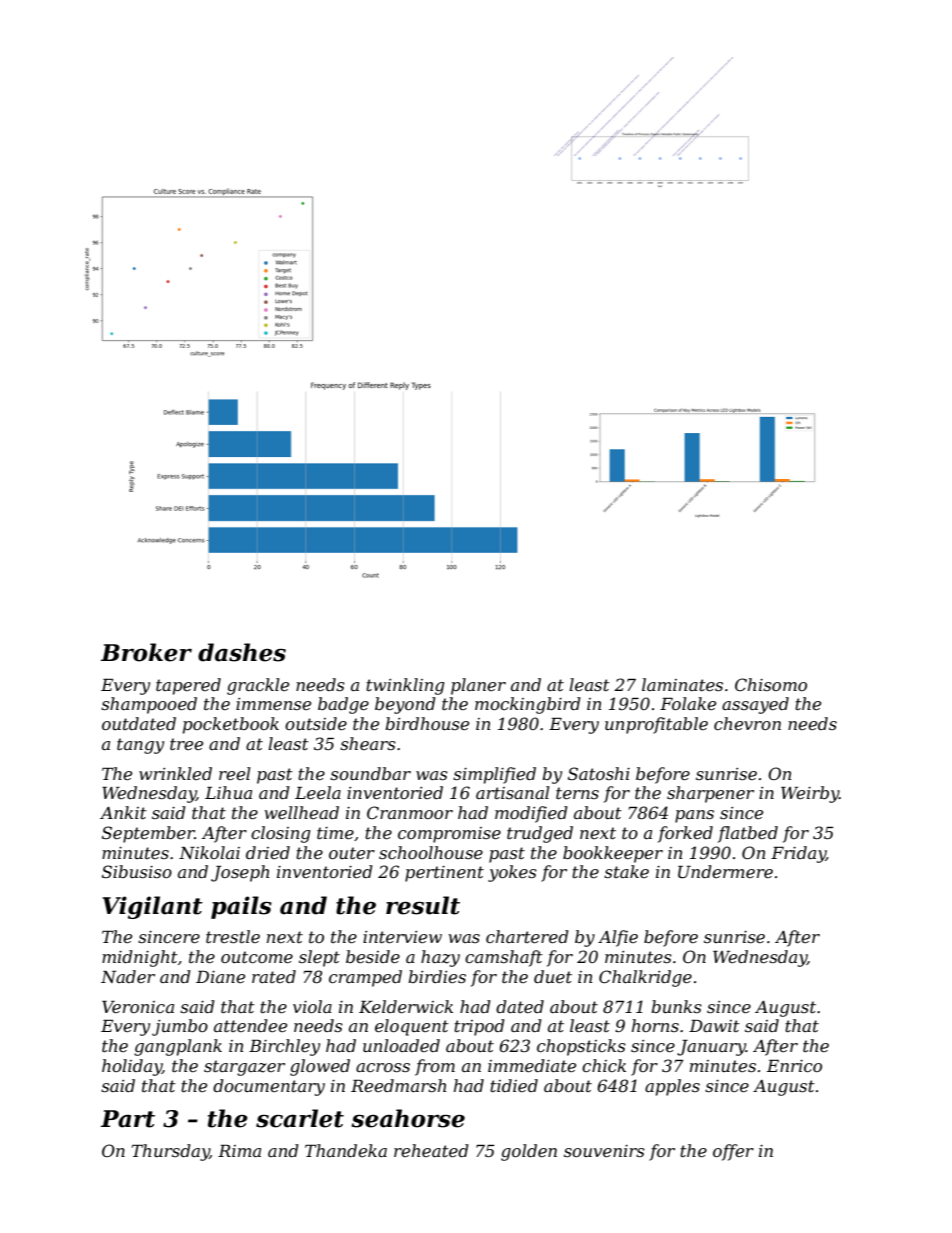  What do you see at coordinates (725, 871) in the screenshot?
I see `Undermere` at bounding box center [725, 871].
